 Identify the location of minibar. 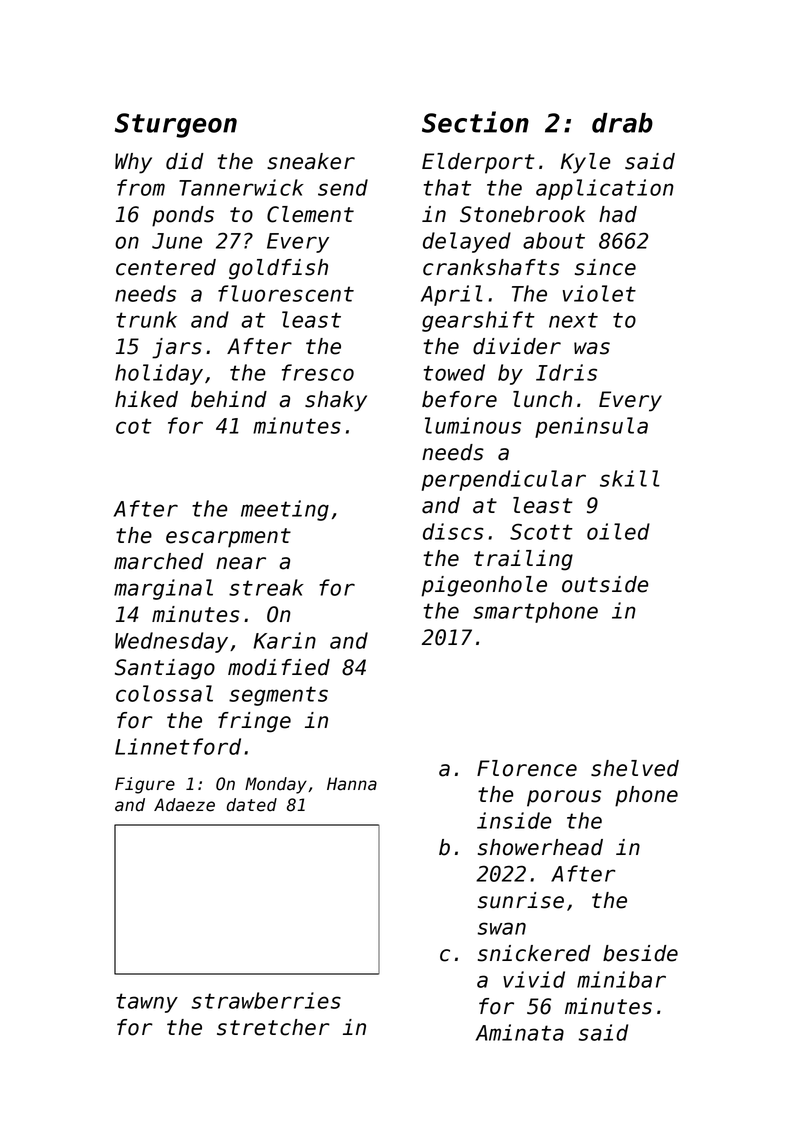
(621, 979).
